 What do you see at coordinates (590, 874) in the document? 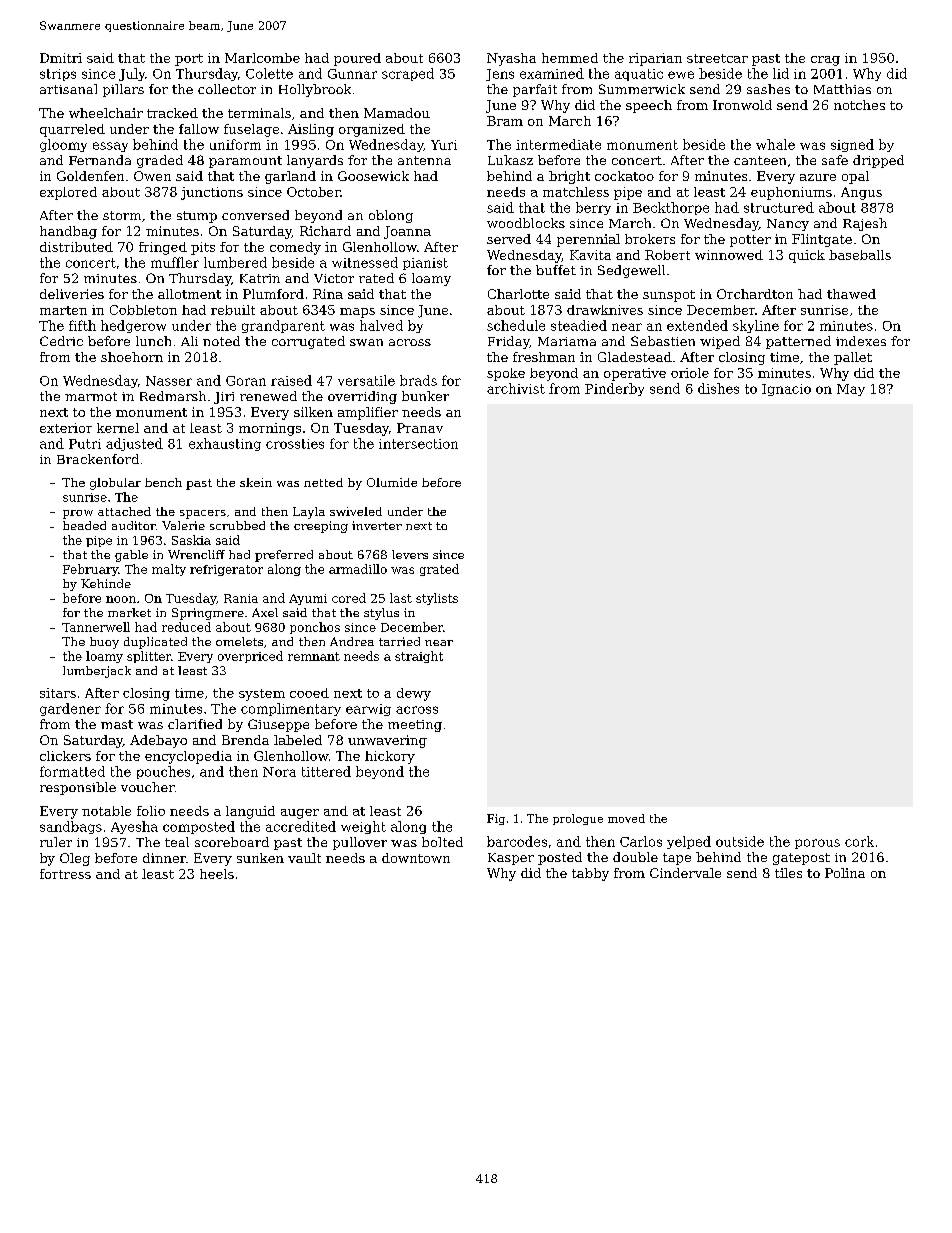
I see `tabby` at bounding box center [590, 874].
